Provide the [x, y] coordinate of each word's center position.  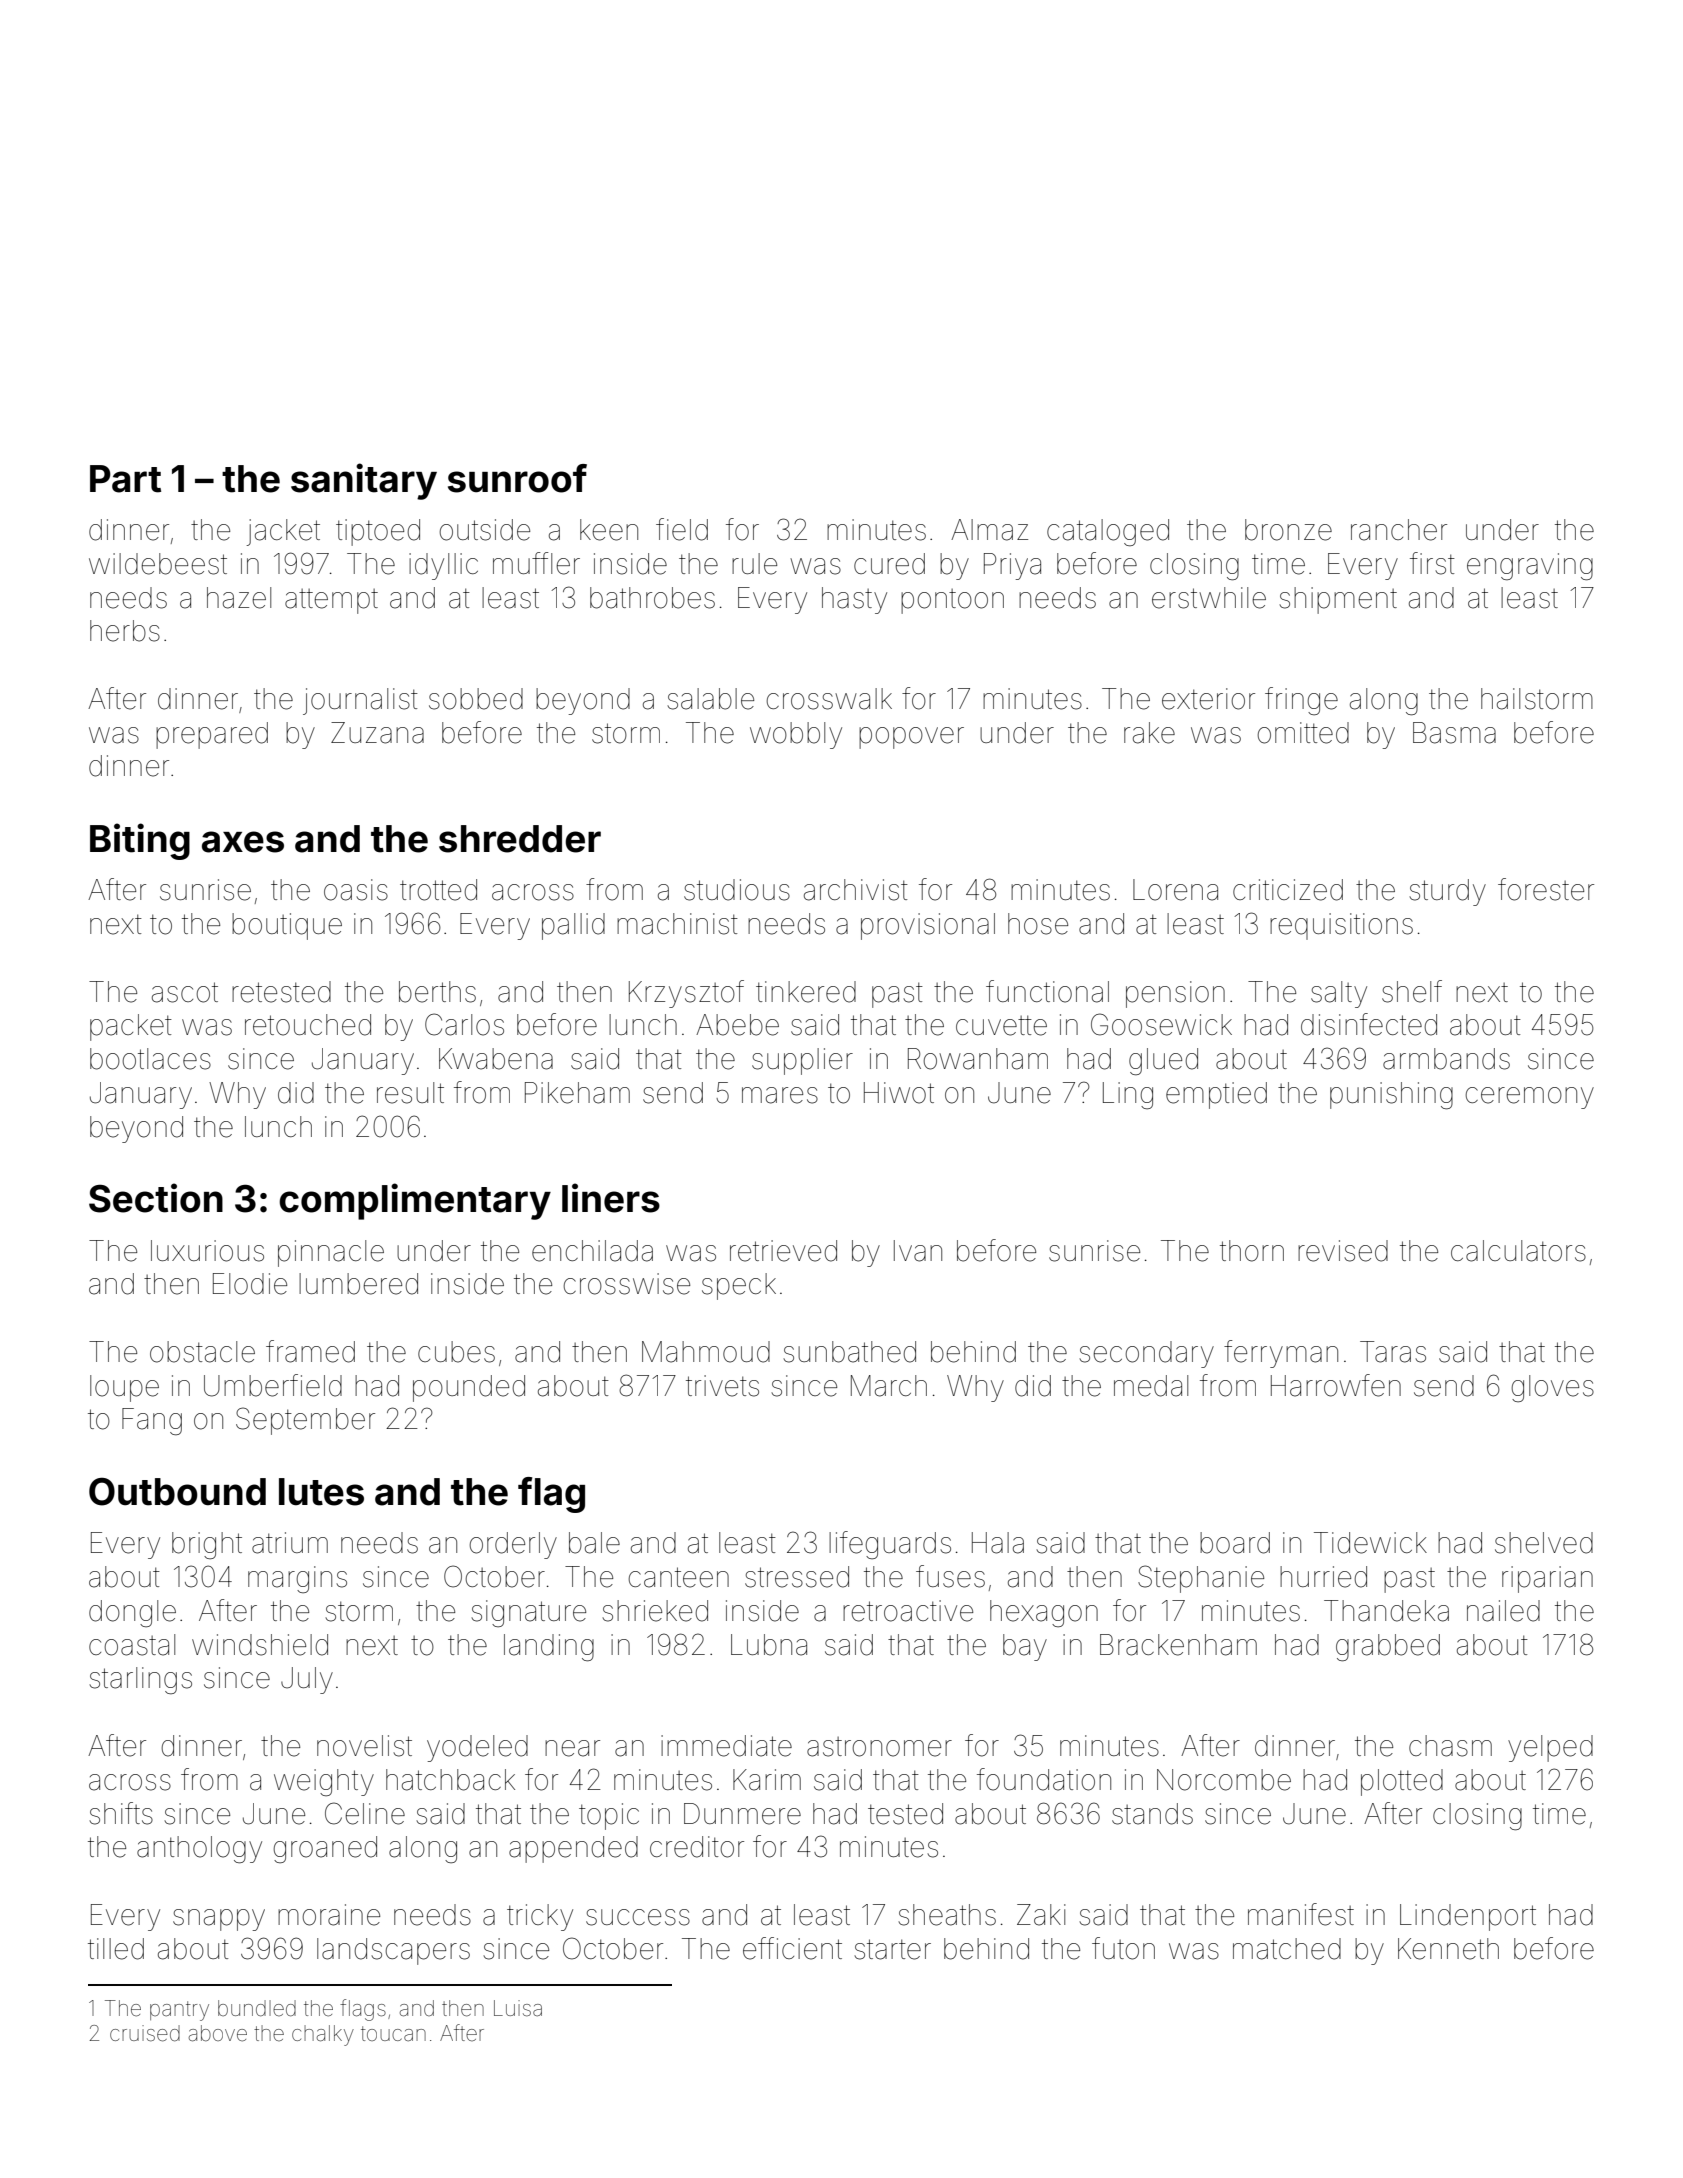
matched [1287, 1949]
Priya [1012, 566]
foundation [1044, 1779]
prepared [212, 735]
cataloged [1108, 532]
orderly [513, 1545]
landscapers [393, 1951]
